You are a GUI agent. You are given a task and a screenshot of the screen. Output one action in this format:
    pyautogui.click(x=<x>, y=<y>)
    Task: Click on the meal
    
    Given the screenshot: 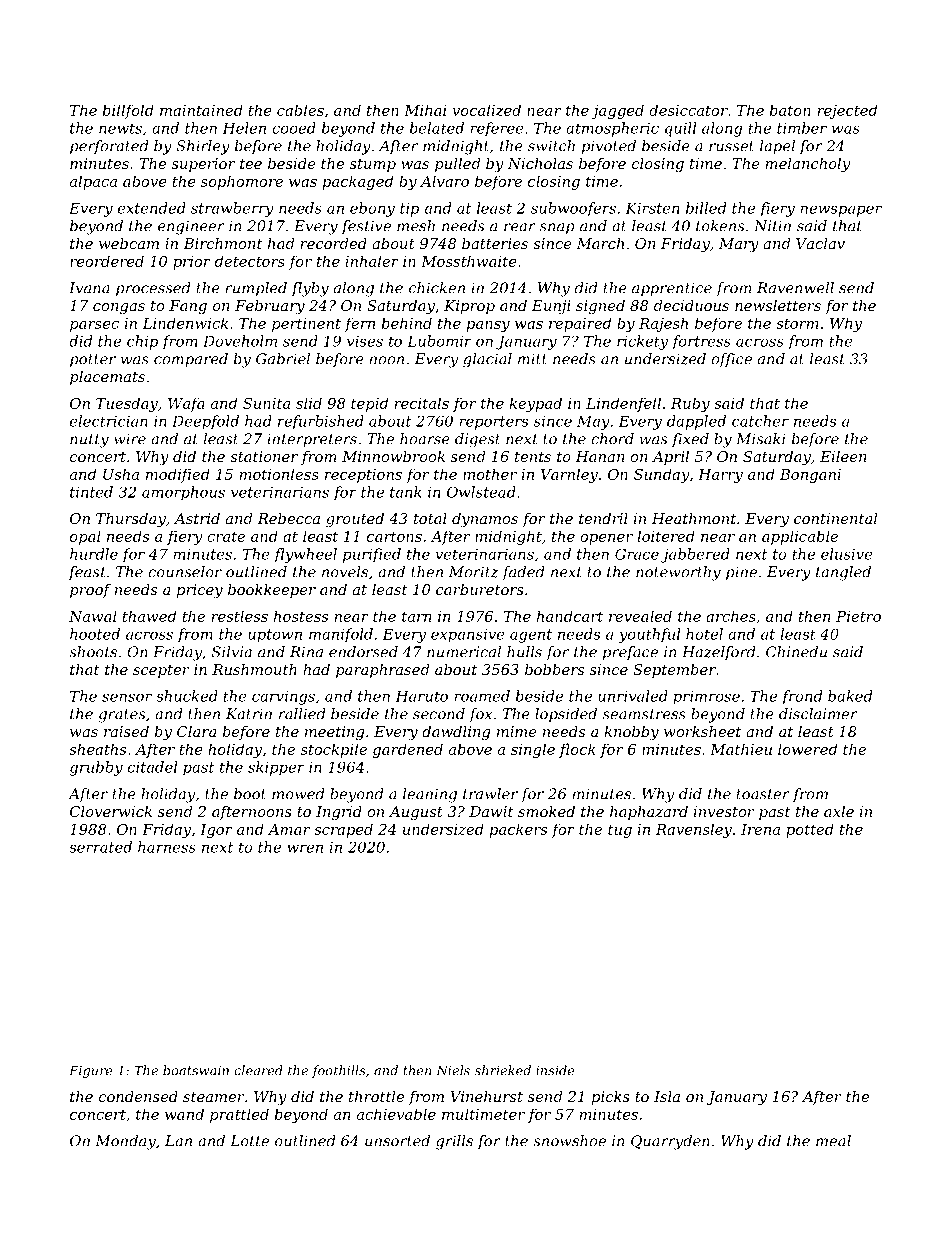 What is the action you would take?
    pyautogui.click(x=833, y=1141)
